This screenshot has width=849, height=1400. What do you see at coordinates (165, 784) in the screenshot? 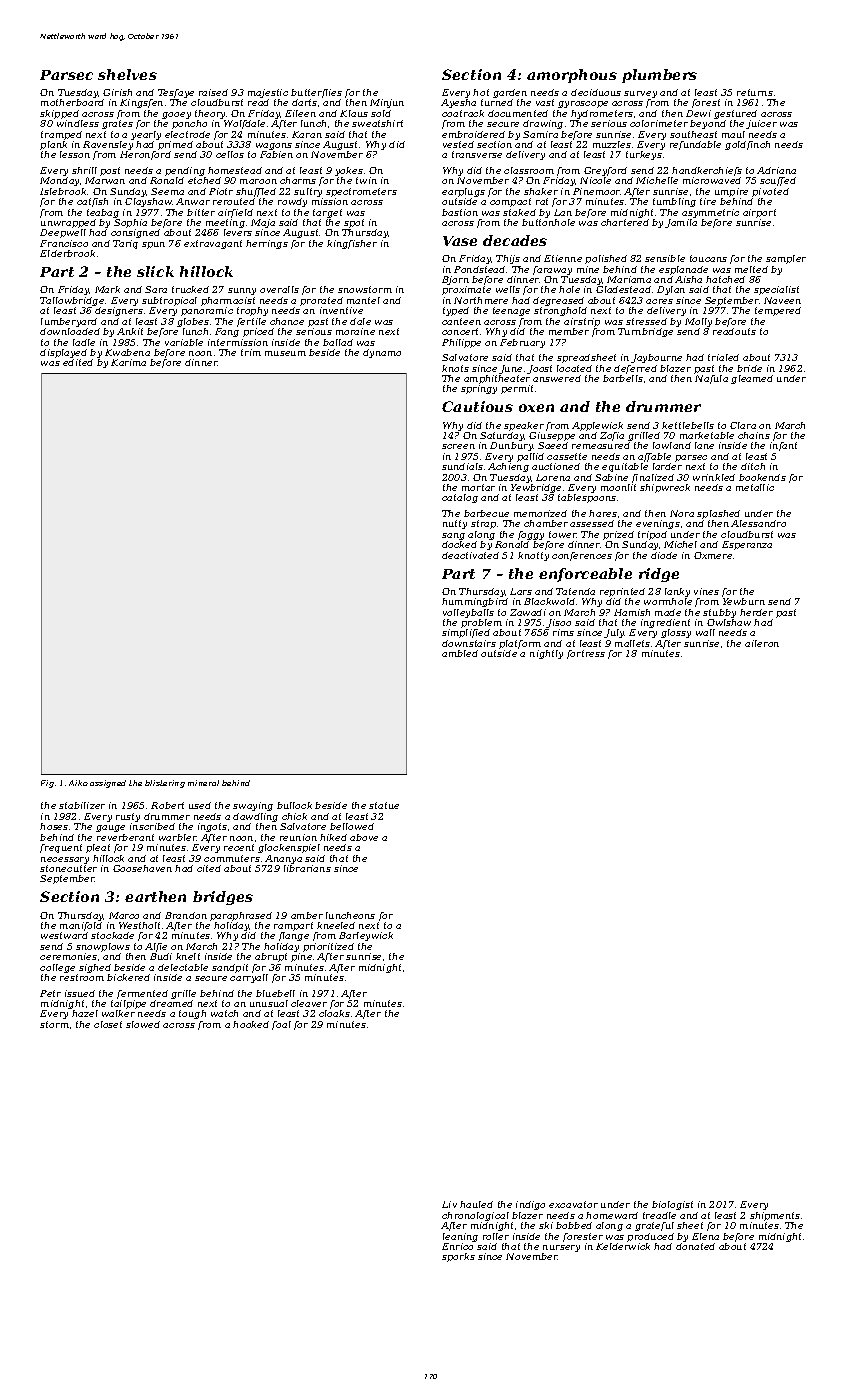
I see `blistering` at bounding box center [165, 784].
